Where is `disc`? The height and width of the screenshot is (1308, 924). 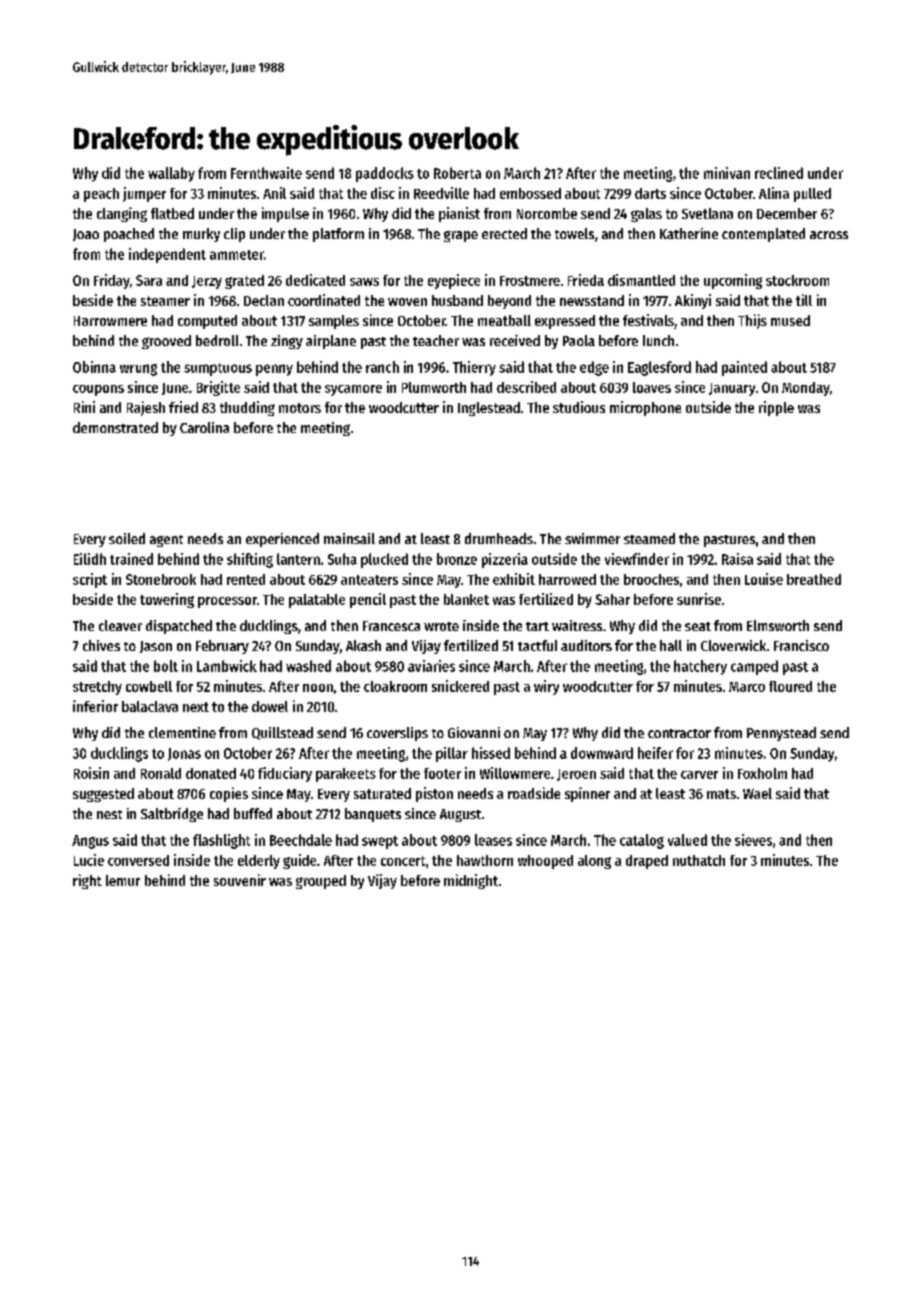 disc is located at coordinates (383, 193).
